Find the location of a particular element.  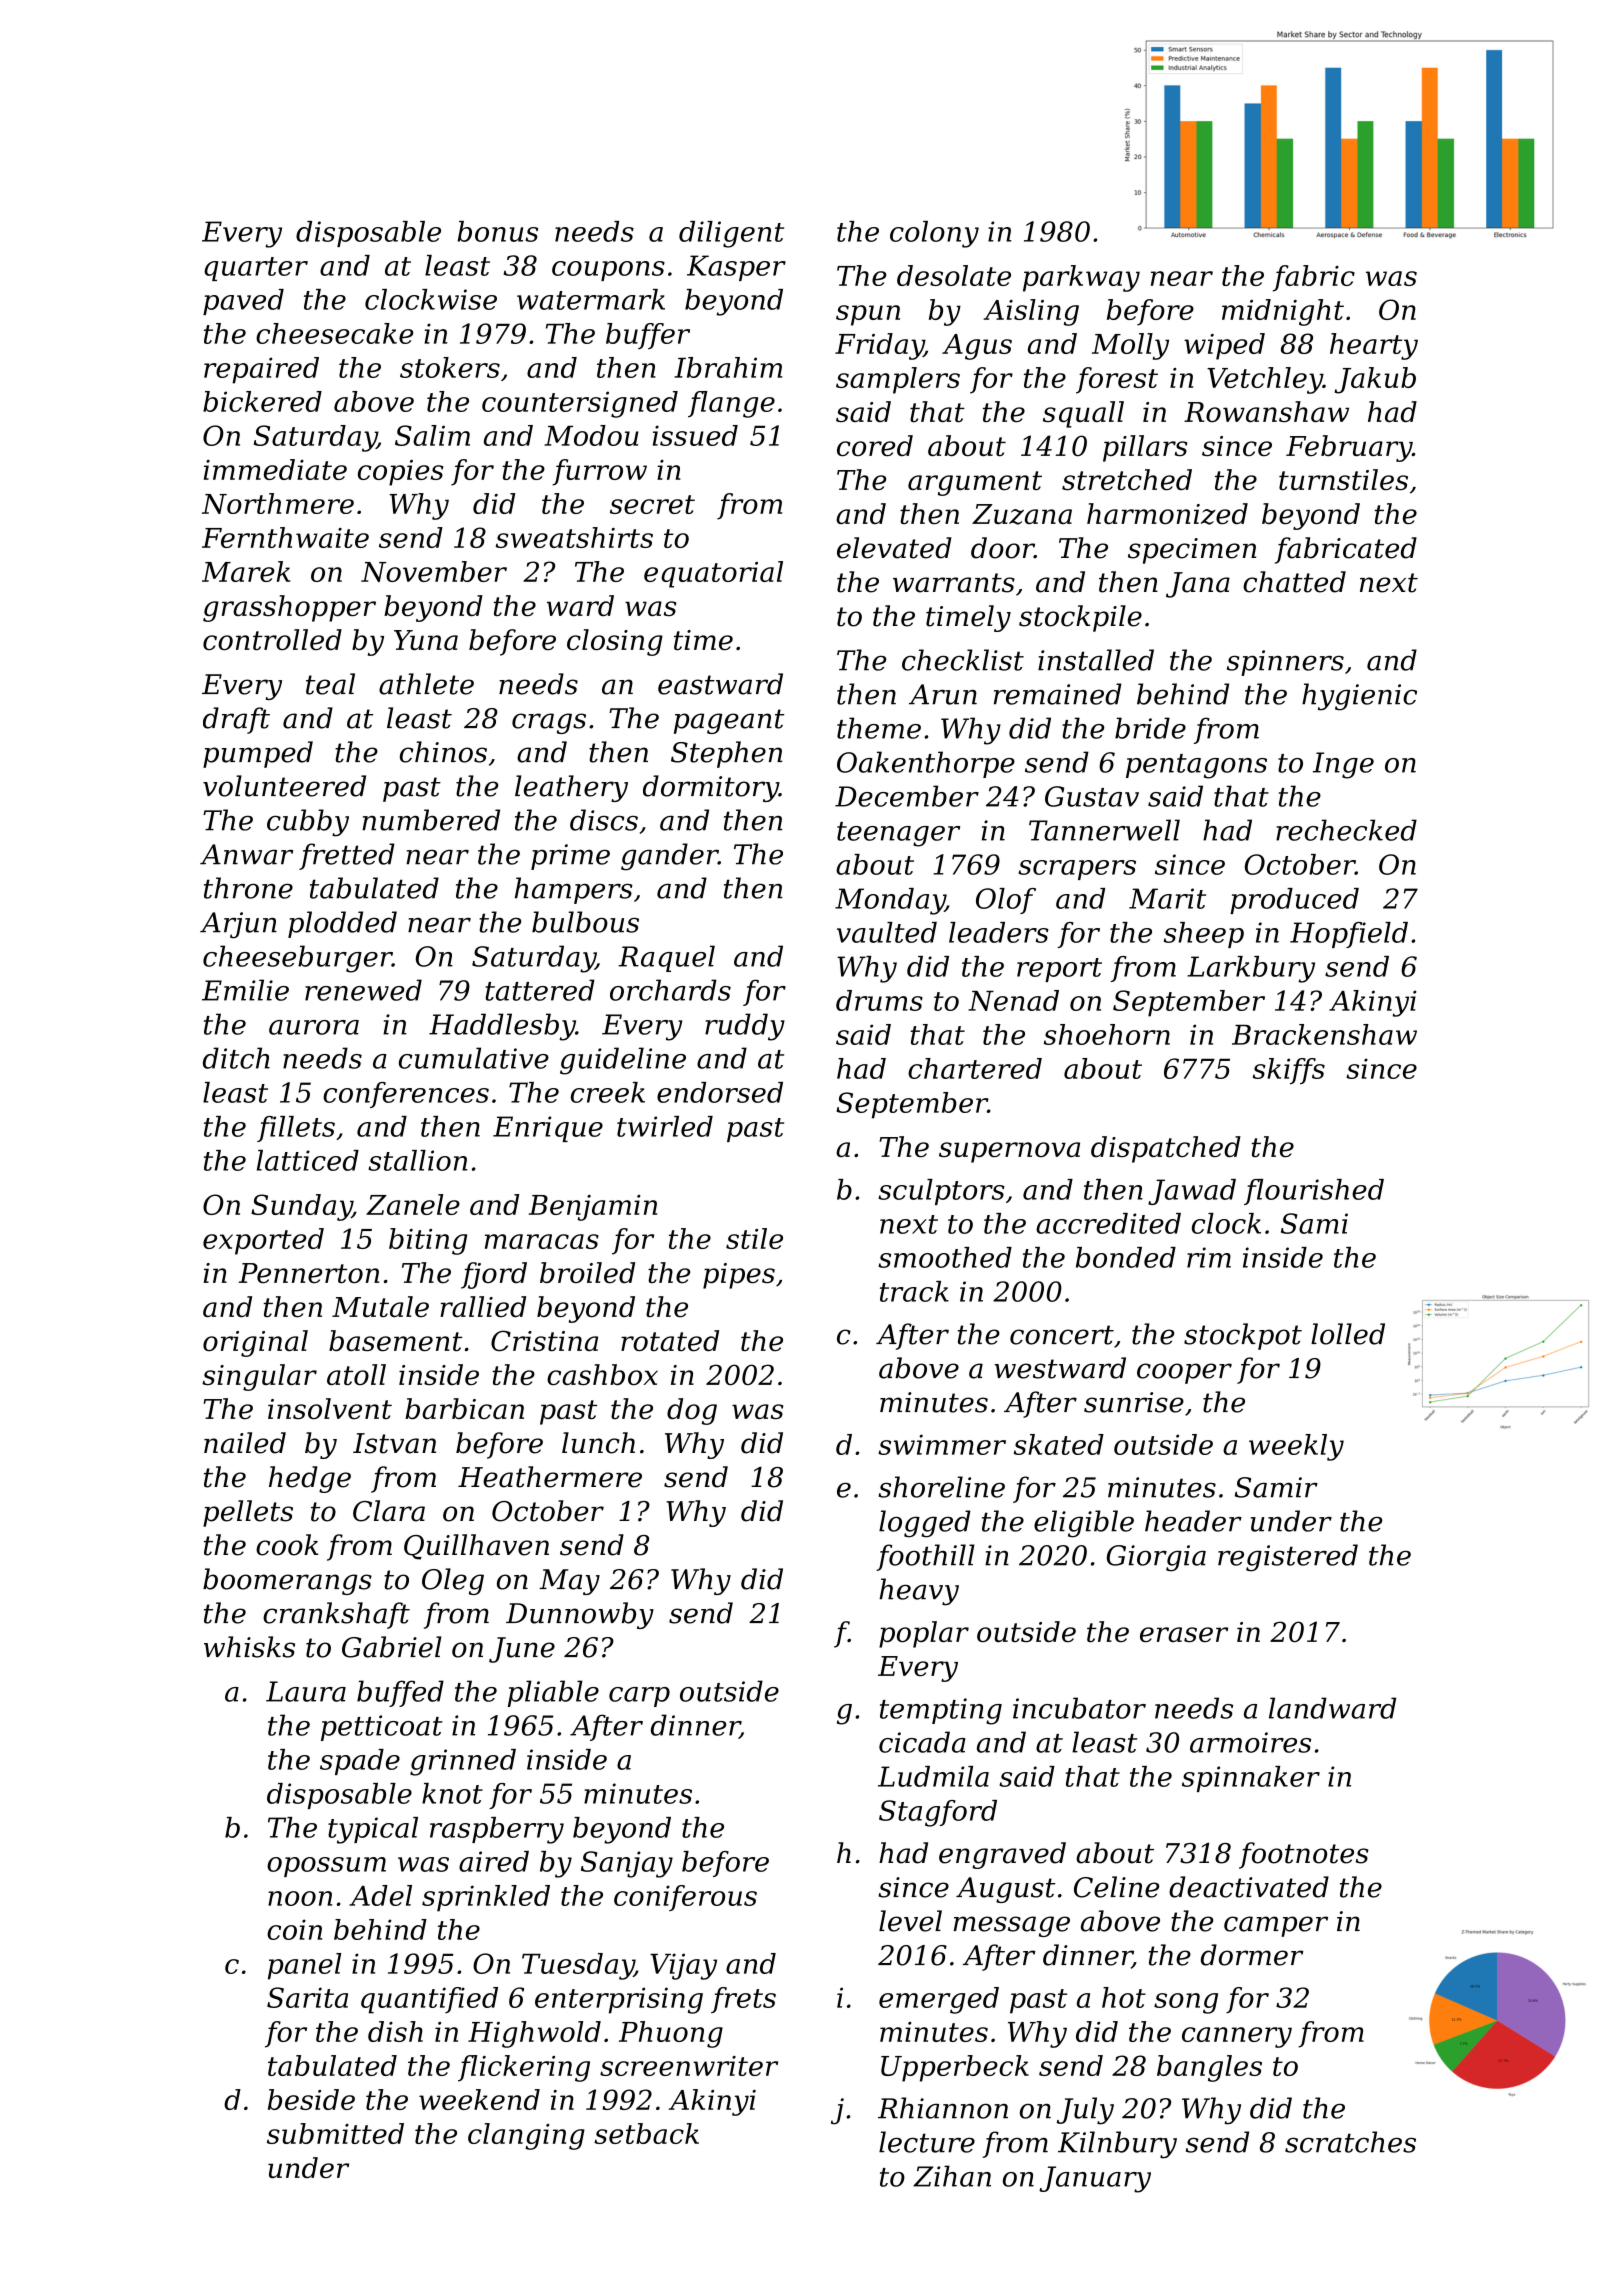

midnight is located at coordinates (1283, 312).
